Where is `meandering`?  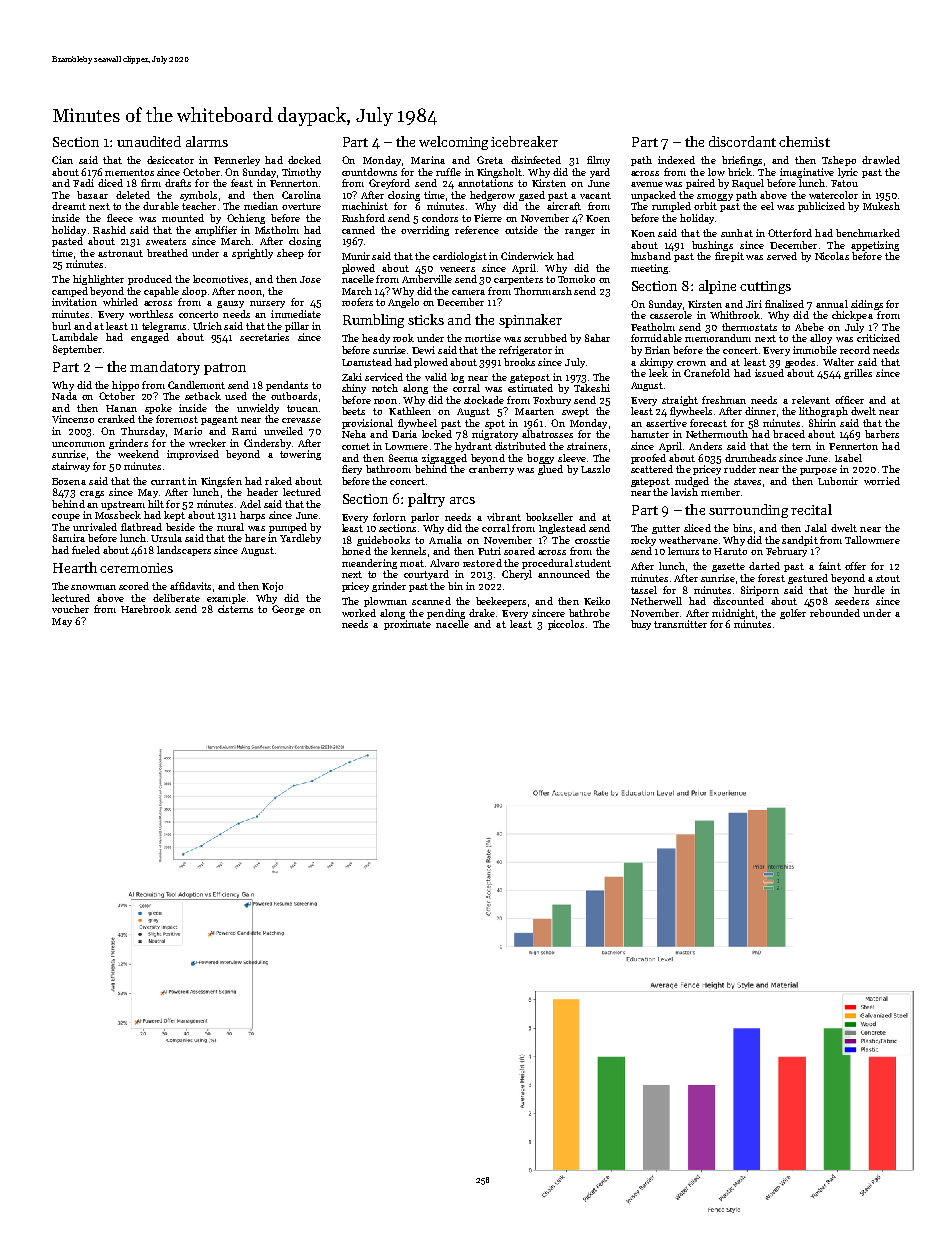 meandering is located at coordinates (369, 564).
